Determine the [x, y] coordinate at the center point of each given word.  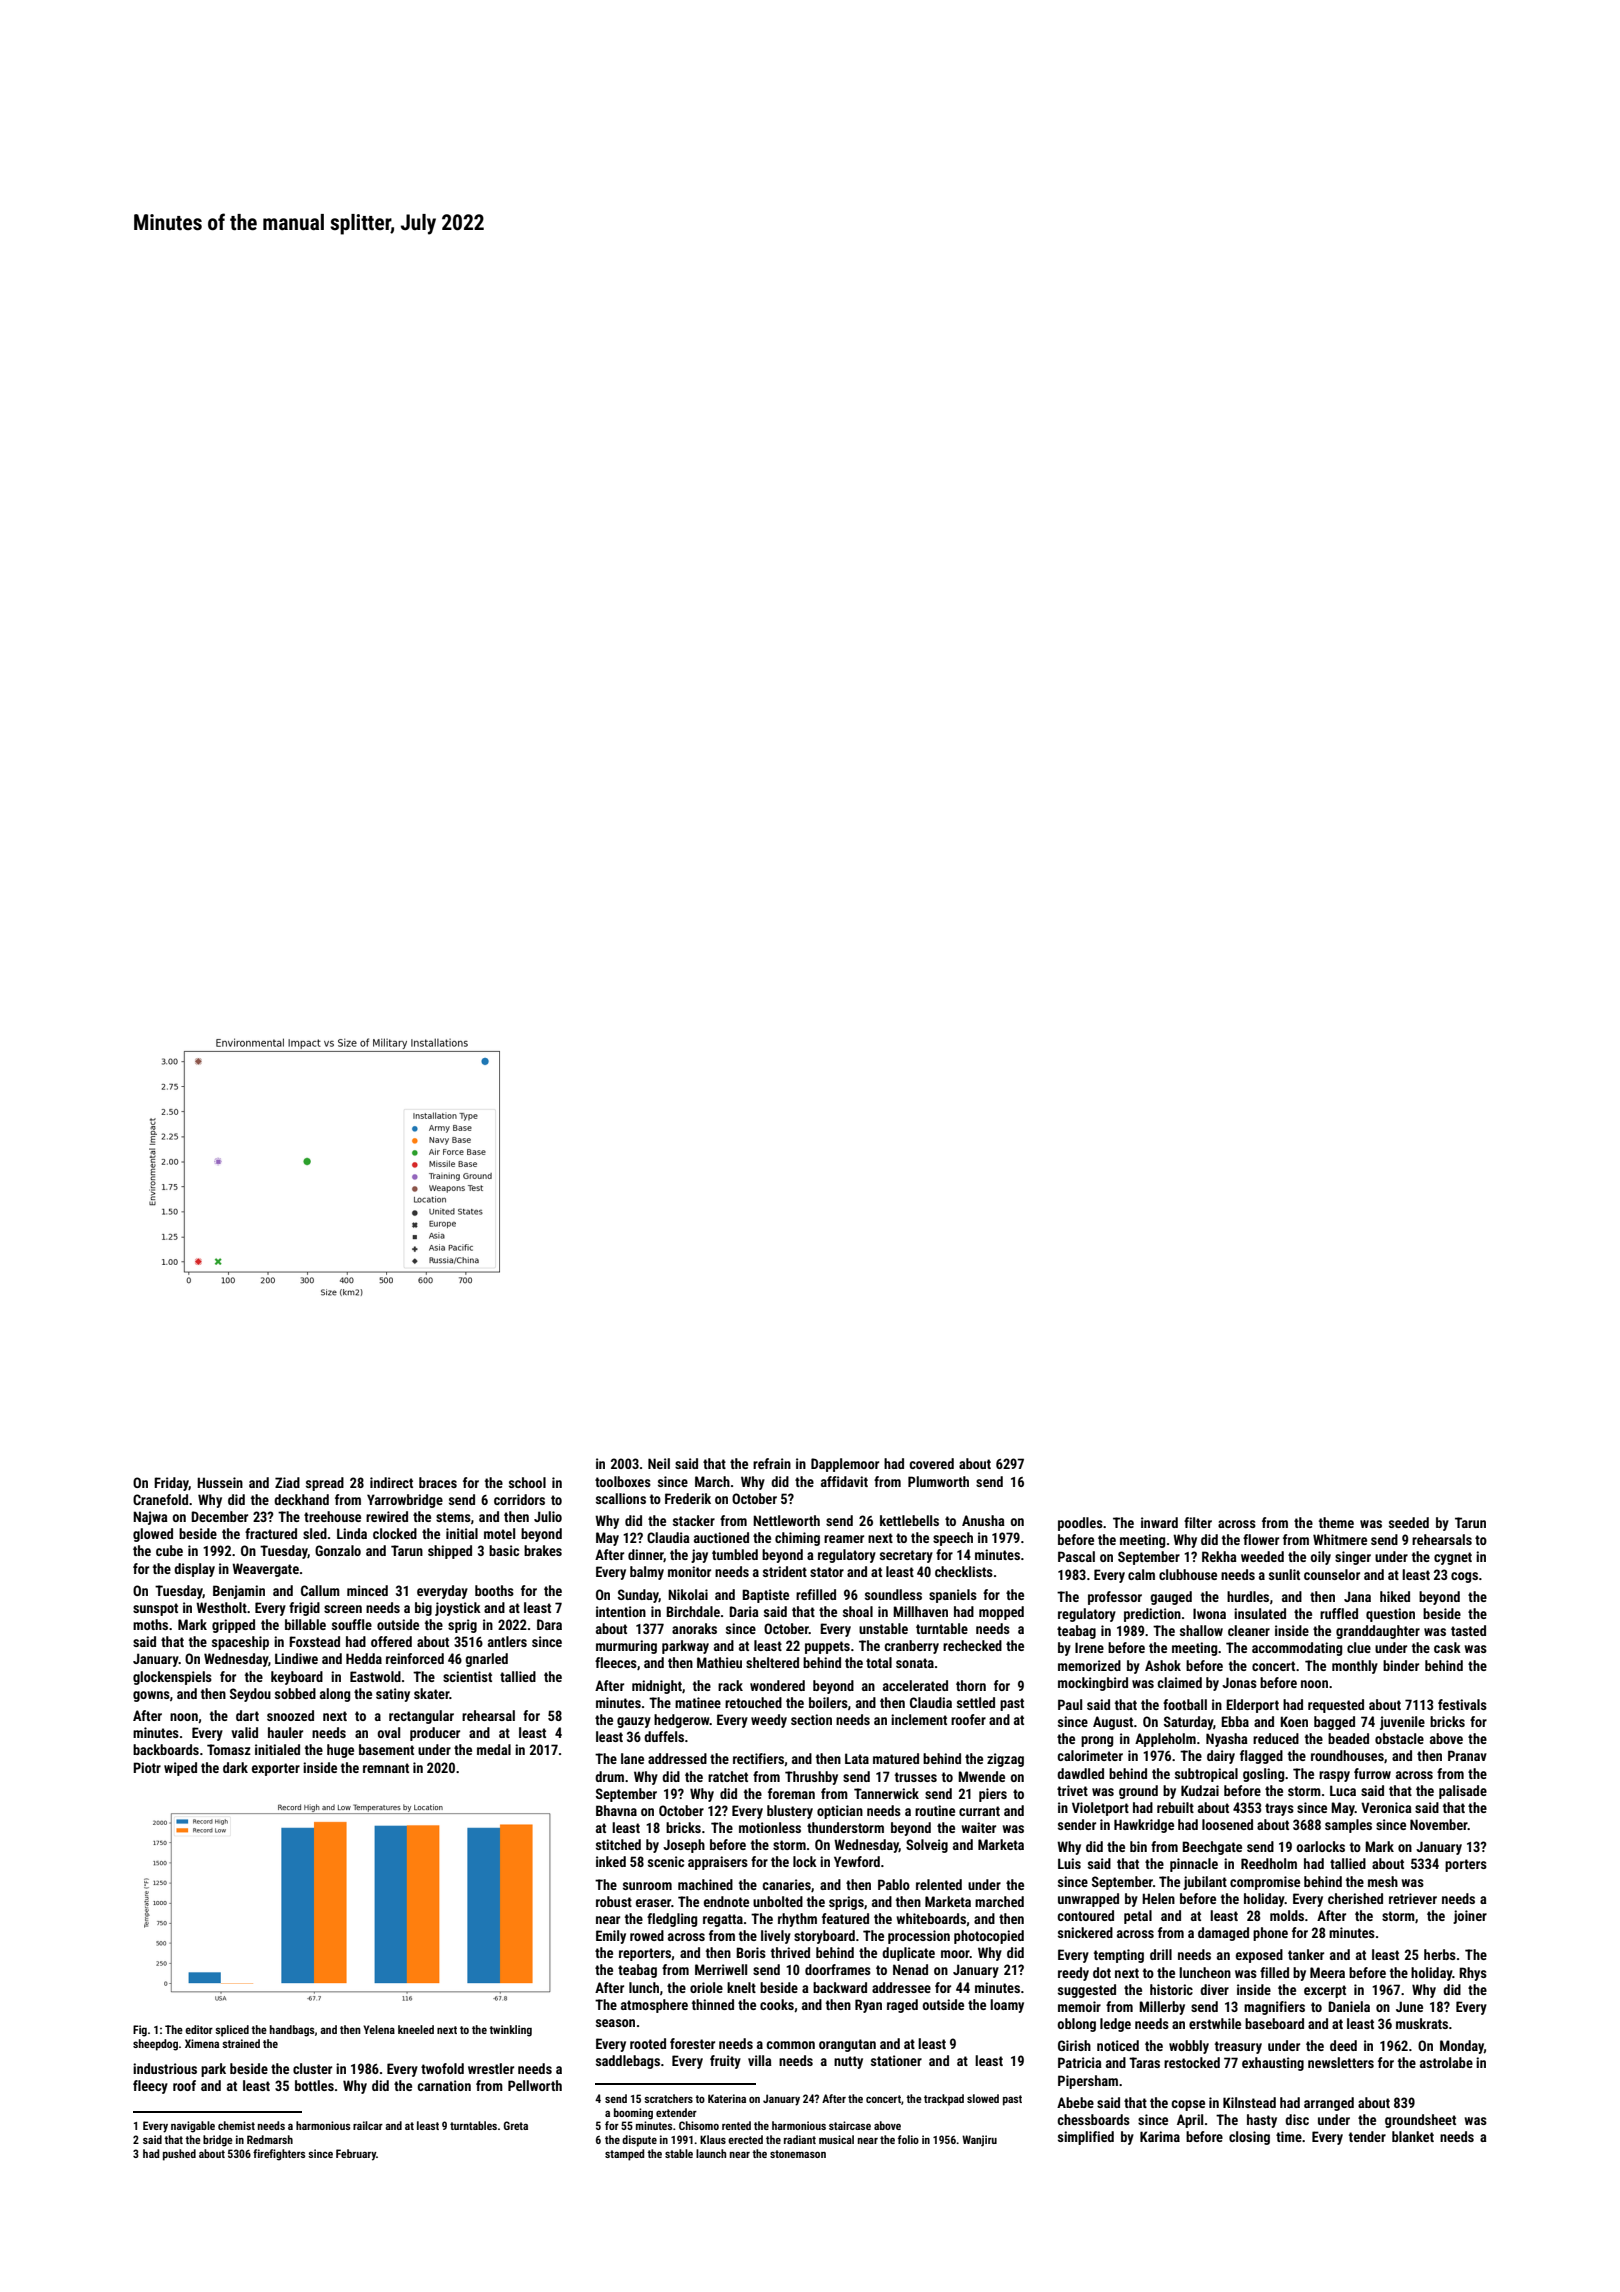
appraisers [718, 1863]
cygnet [1453, 1558]
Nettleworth [786, 1520]
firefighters [279, 2155]
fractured [271, 1533]
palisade [1463, 1792]
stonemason [798, 2154]
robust [614, 1901]
